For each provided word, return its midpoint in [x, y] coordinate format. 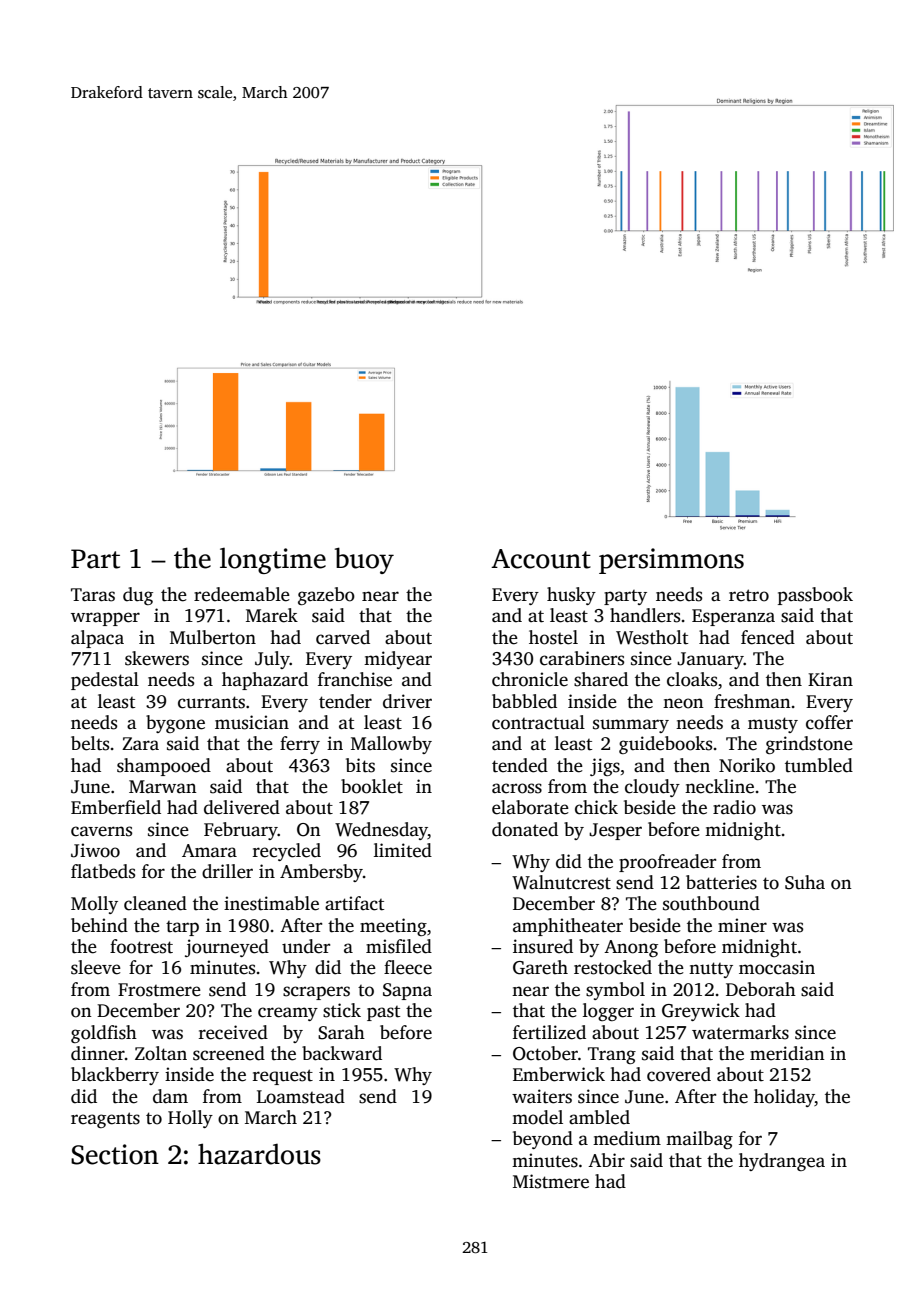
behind [99, 925]
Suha [805, 882]
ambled [599, 1117]
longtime [273, 560]
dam [170, 1096]
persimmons [671, 561]
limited [403, 850]
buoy [364, 560]
